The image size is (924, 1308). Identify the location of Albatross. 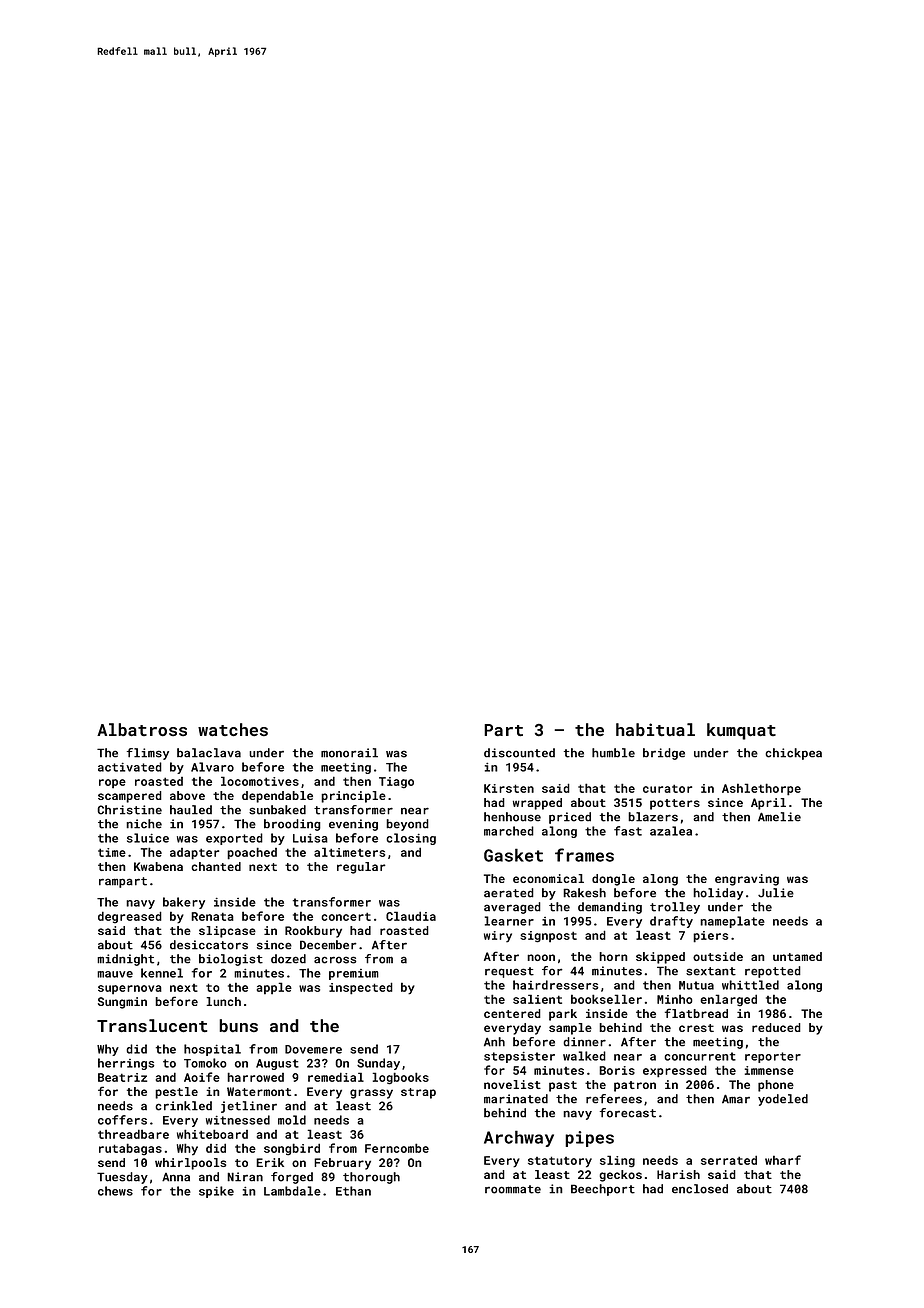
(142, 729).
